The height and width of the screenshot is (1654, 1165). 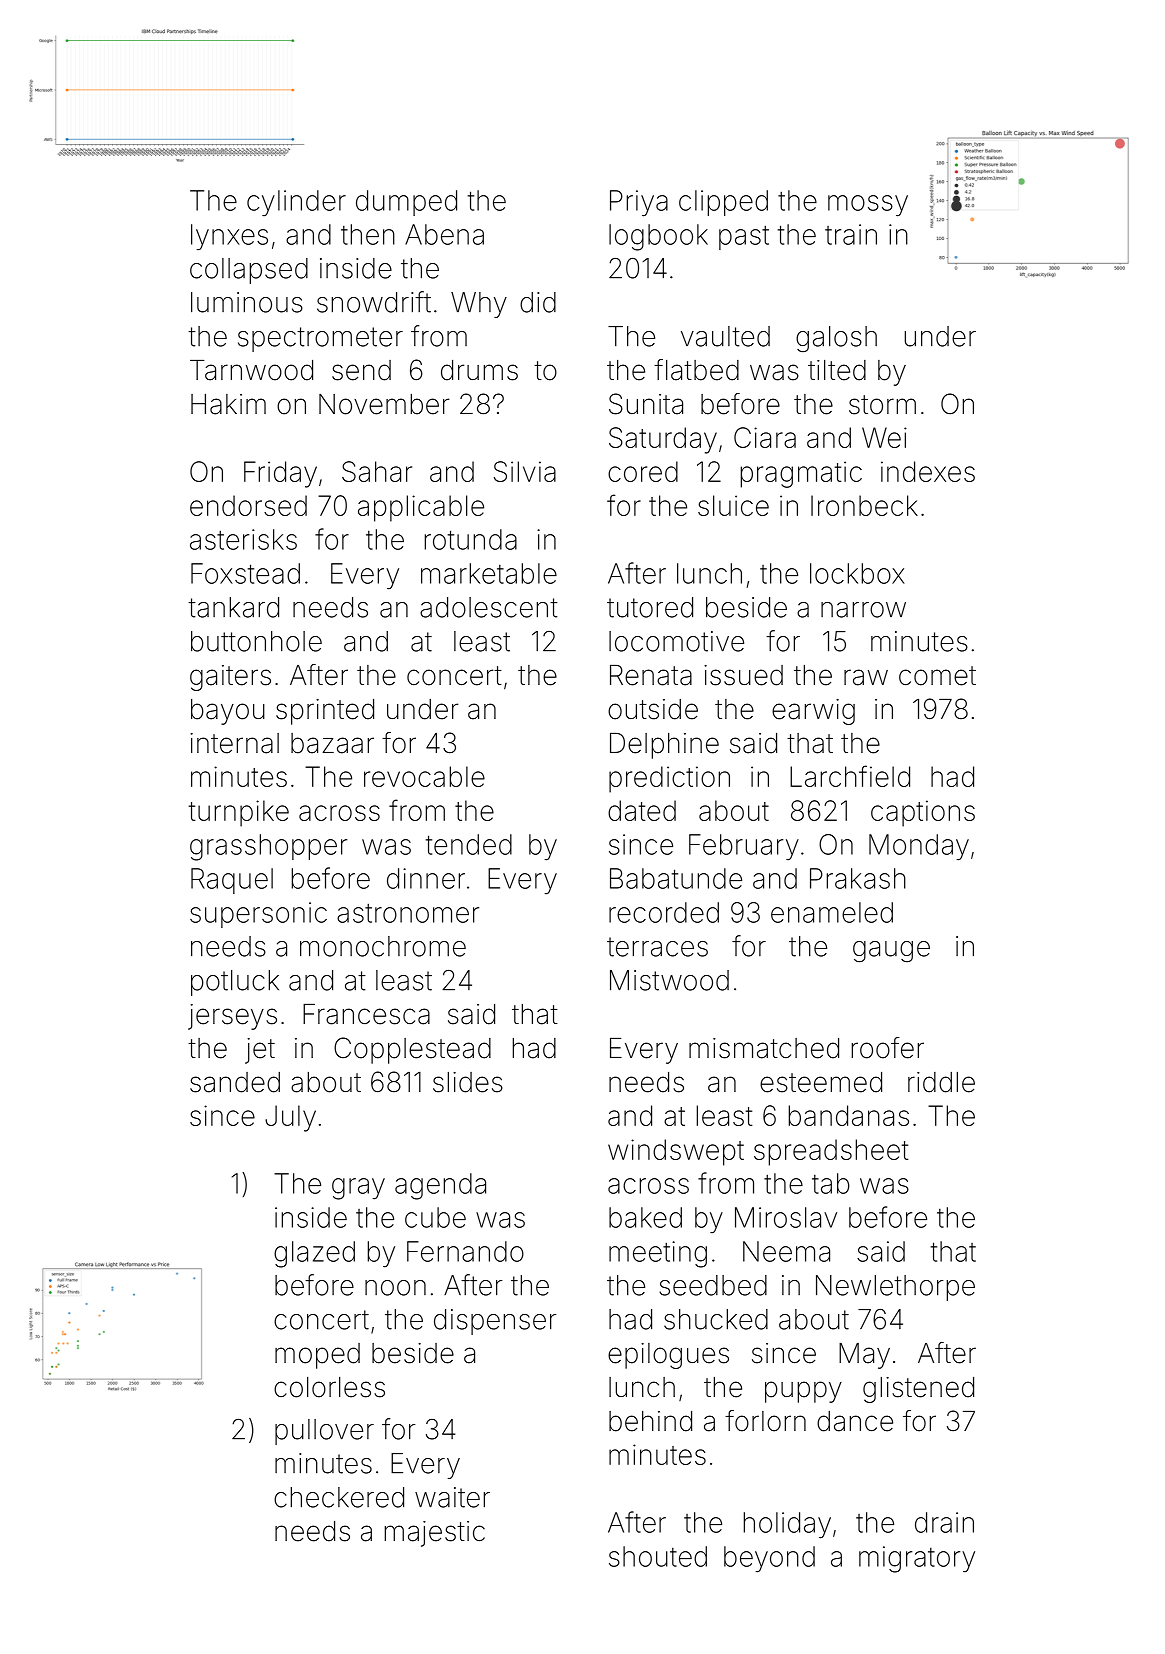 I want to click on dance, so click(x=855, y=1421).
